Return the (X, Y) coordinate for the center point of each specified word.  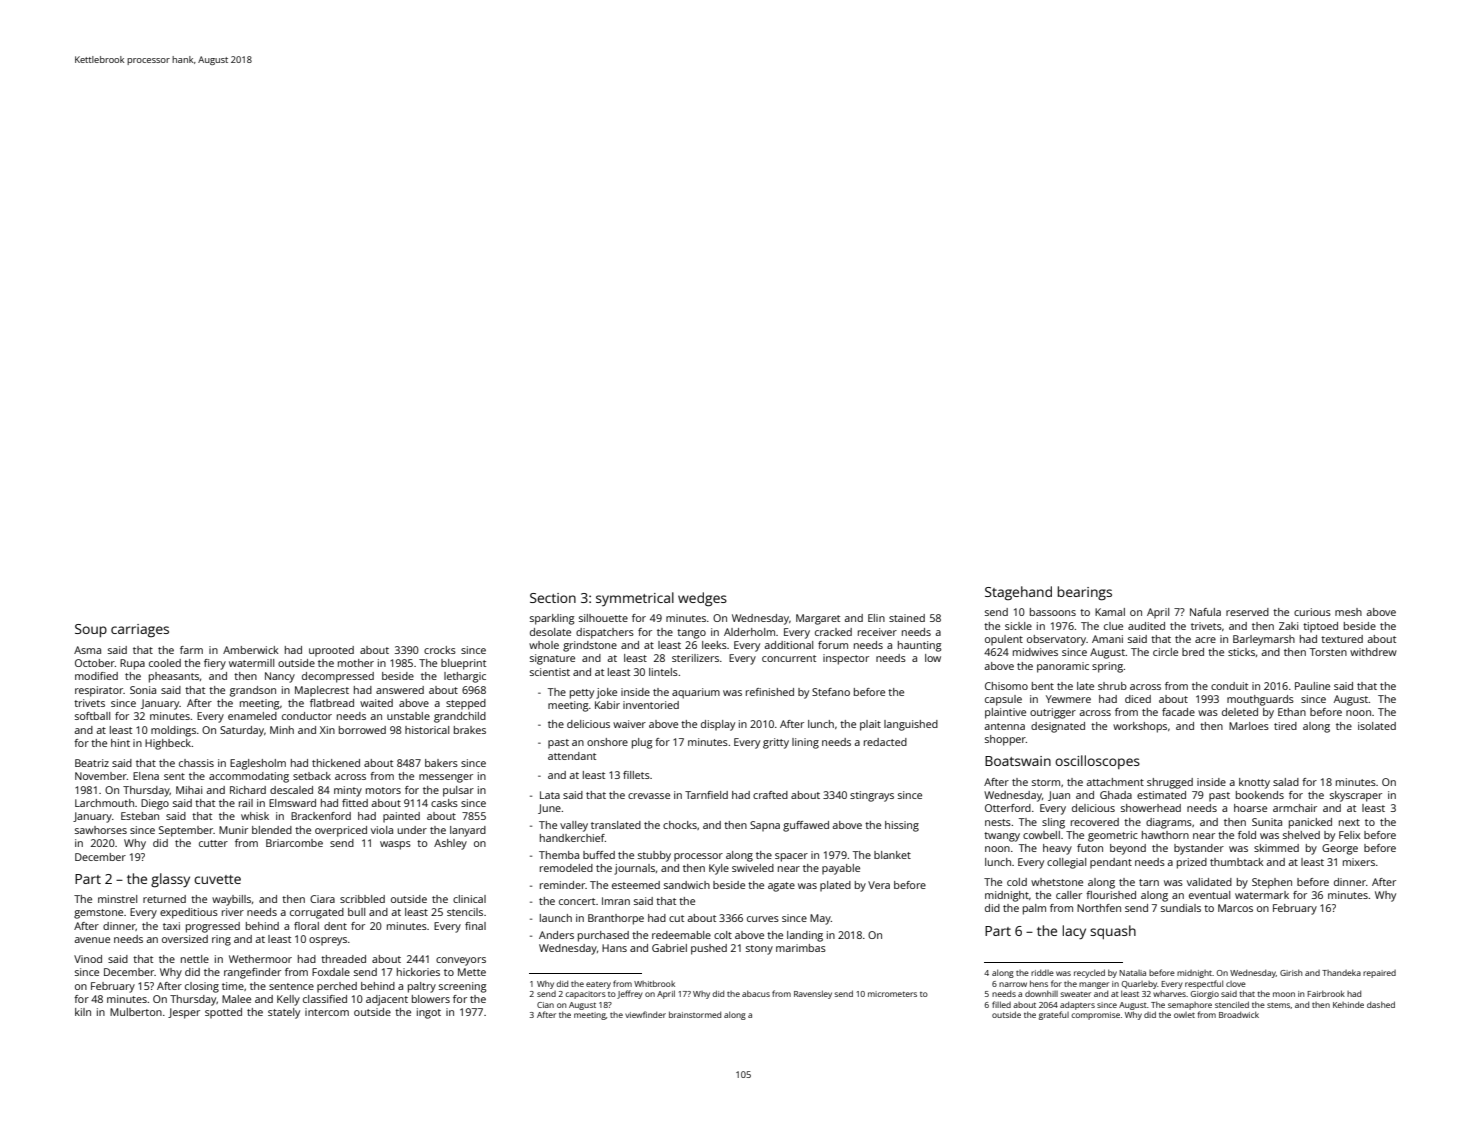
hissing (902, 826)
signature (552, 659)
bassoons (1053, 612)
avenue (92, 940)
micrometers (892, 994)
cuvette (217, 879)
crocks (440, 650)
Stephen (1272, 883)
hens (1039, 983)
